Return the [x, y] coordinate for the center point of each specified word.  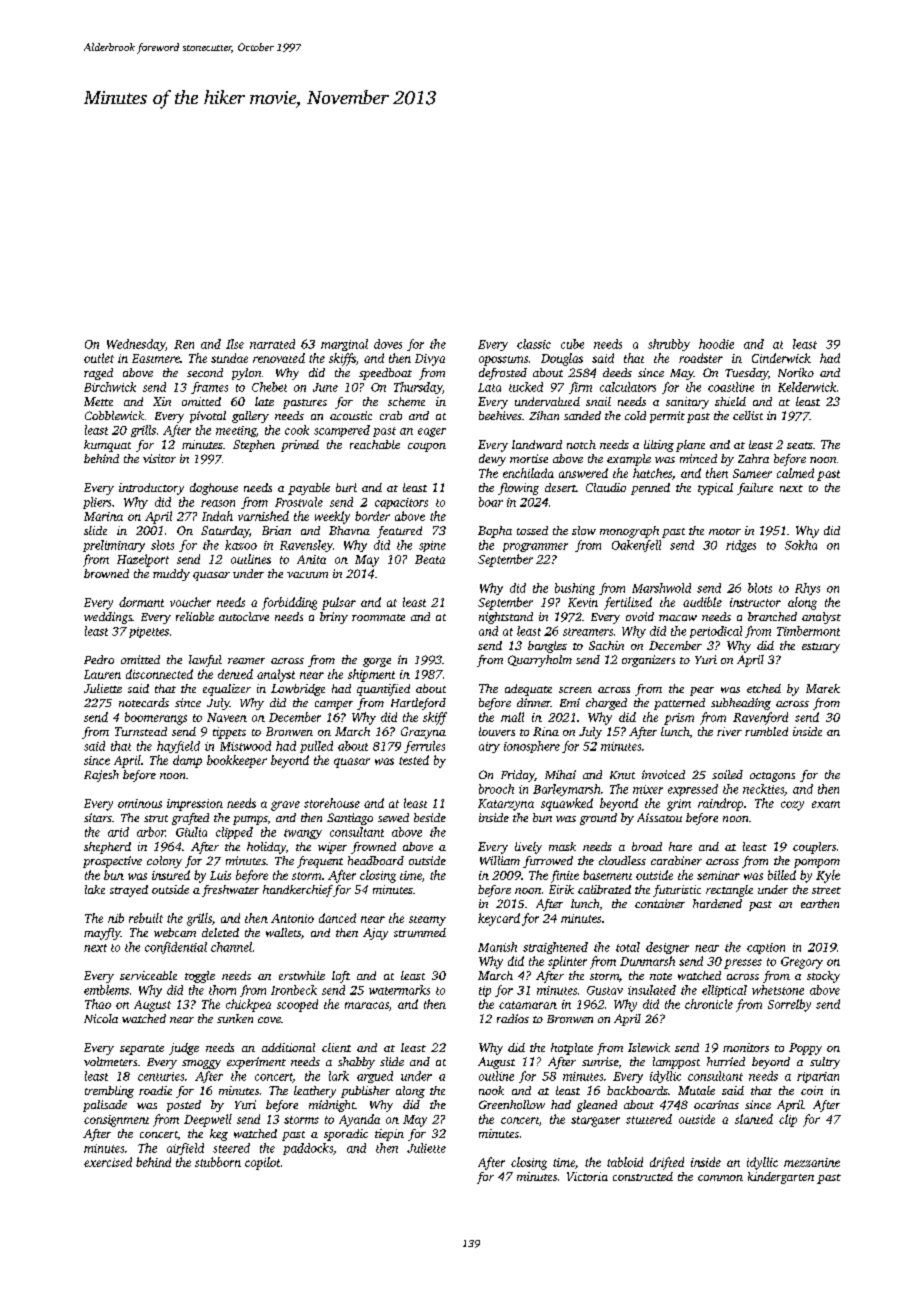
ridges [741, 546]
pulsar [339, 603]
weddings [108, 618]
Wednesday [136, 345]
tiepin [389, 1135]
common [720, 1178]
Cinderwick [781, 358]
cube [572, 344]
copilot [262, 1163]
